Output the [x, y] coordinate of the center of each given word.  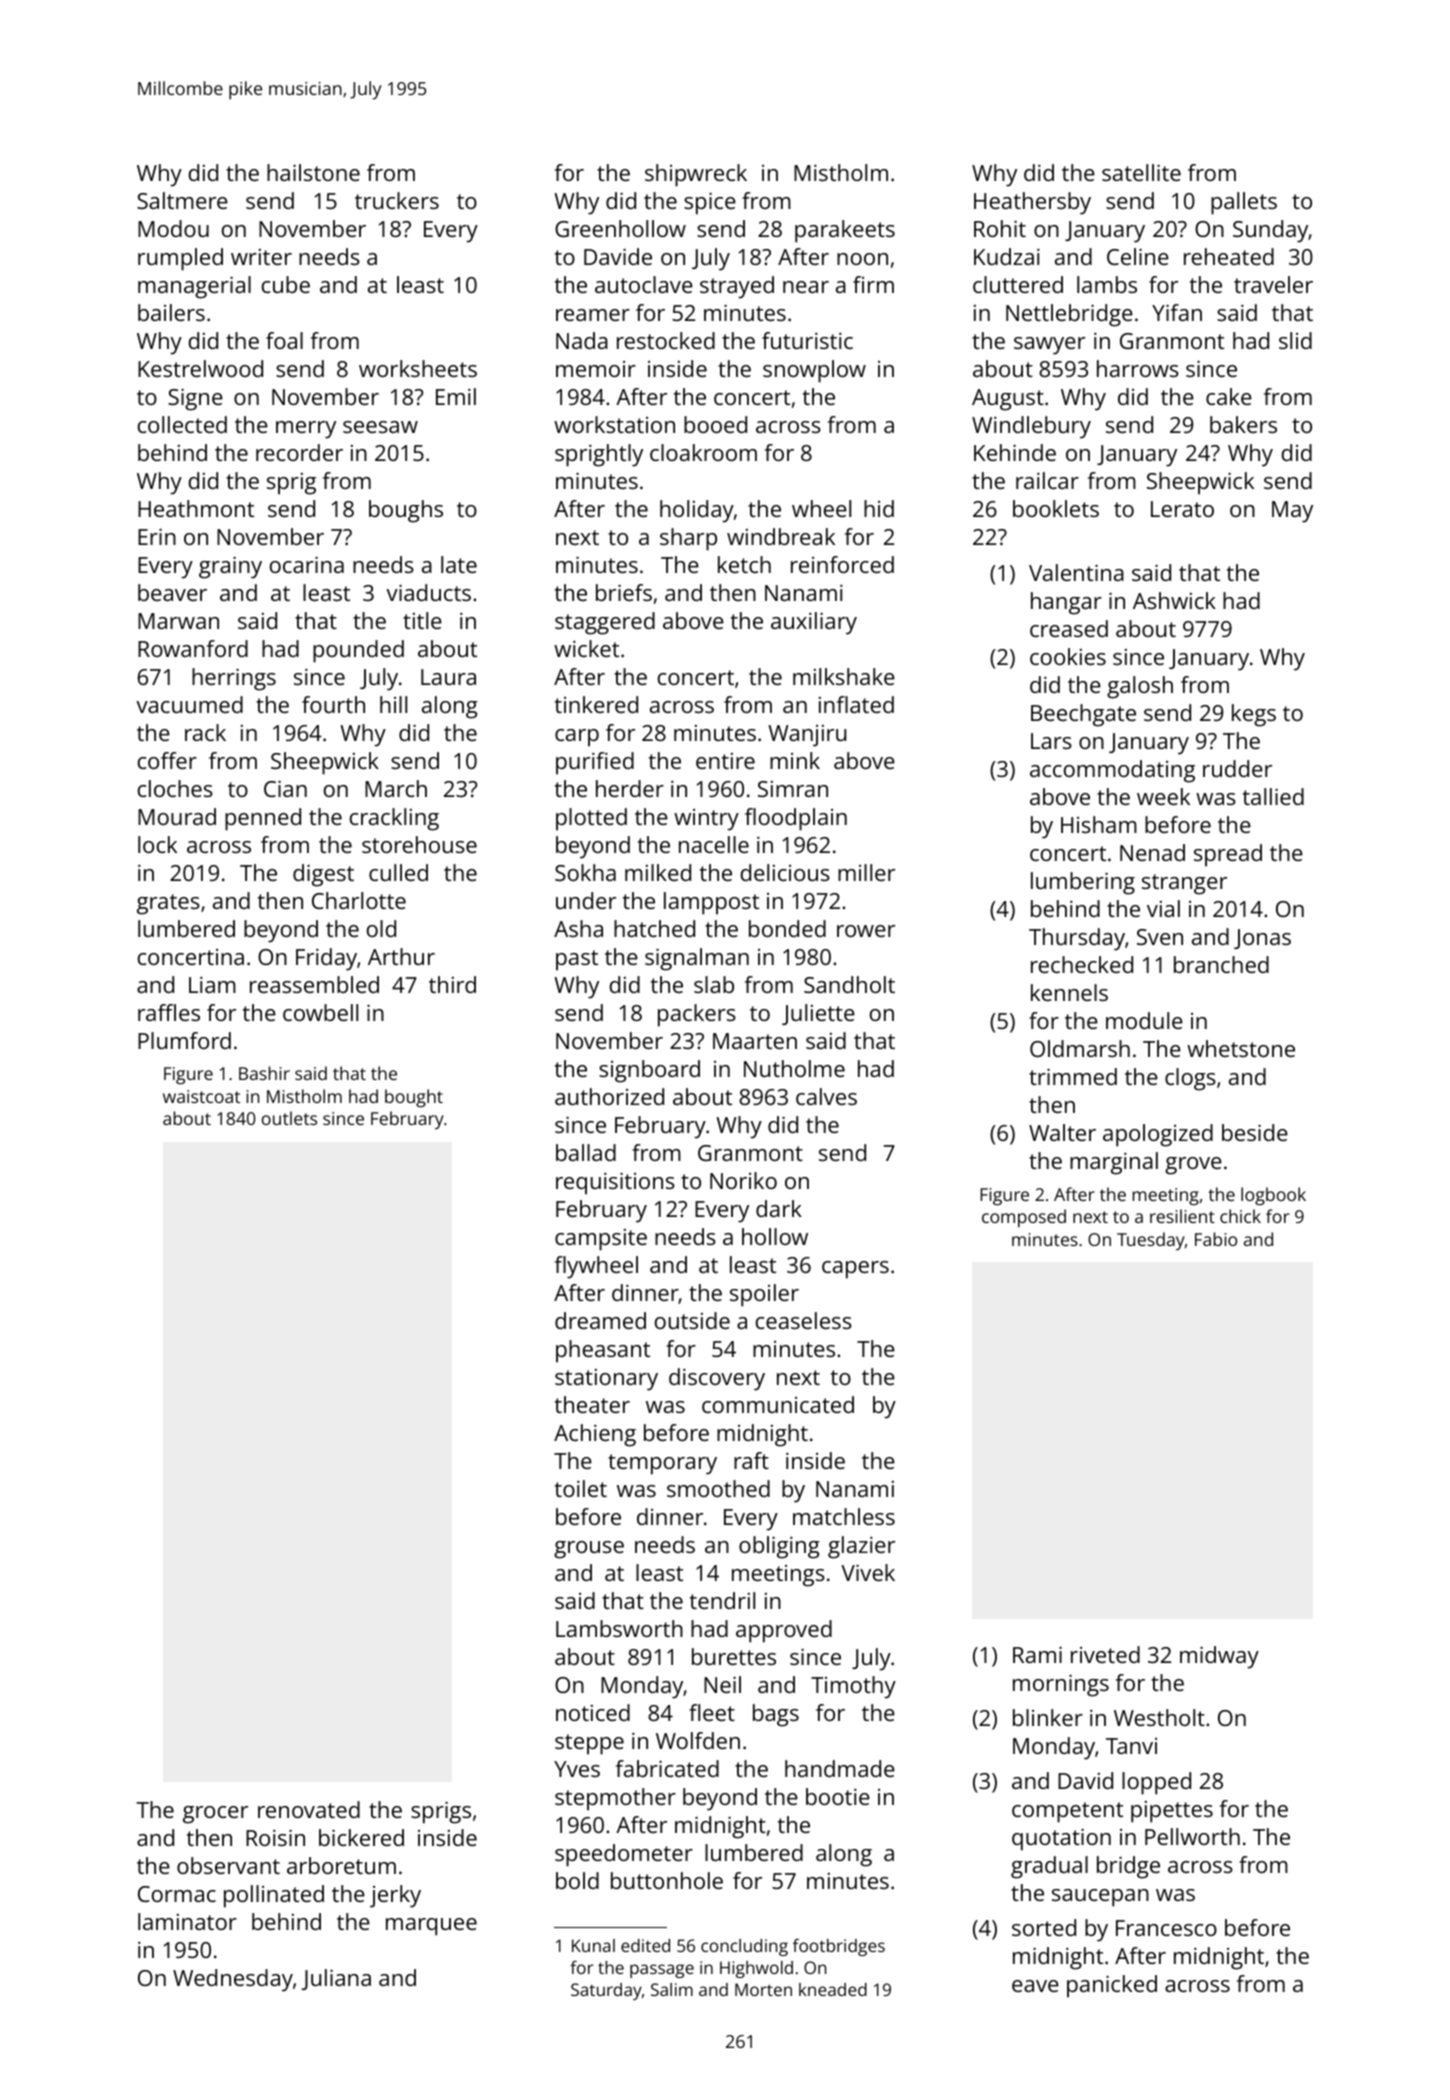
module [1144, 1020]
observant [228, 1865]
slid [1295, 340]
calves [826, 1096]
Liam [212, 984]
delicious [785, 872]
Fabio [1216, 1239]
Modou [173, 228]
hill [393, 704]
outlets [289, 1118]
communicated [778, 1404]
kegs [1254, 715]
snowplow [814, 371]
